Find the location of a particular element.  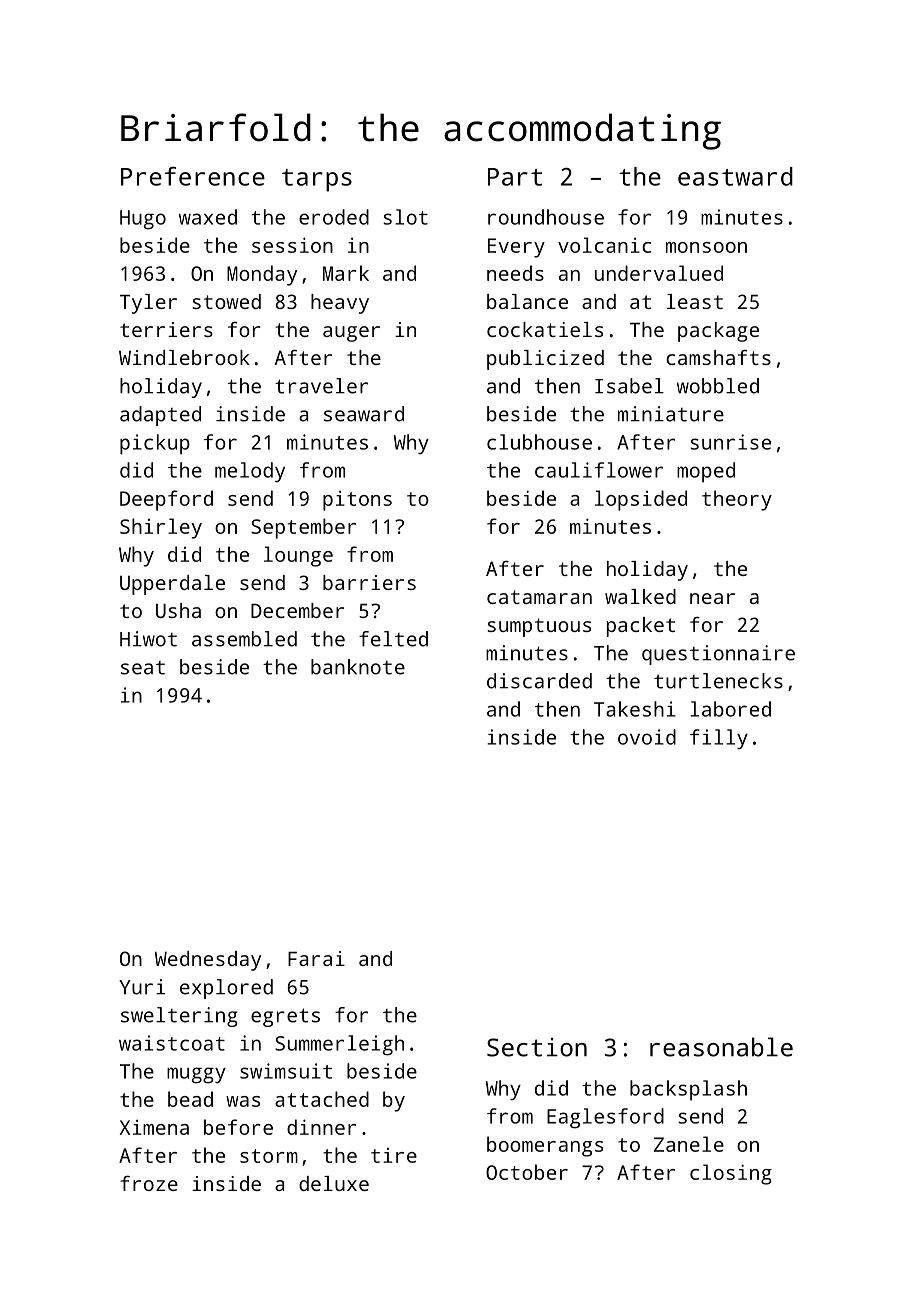

camshafts is located at coordinates (718, 357).
